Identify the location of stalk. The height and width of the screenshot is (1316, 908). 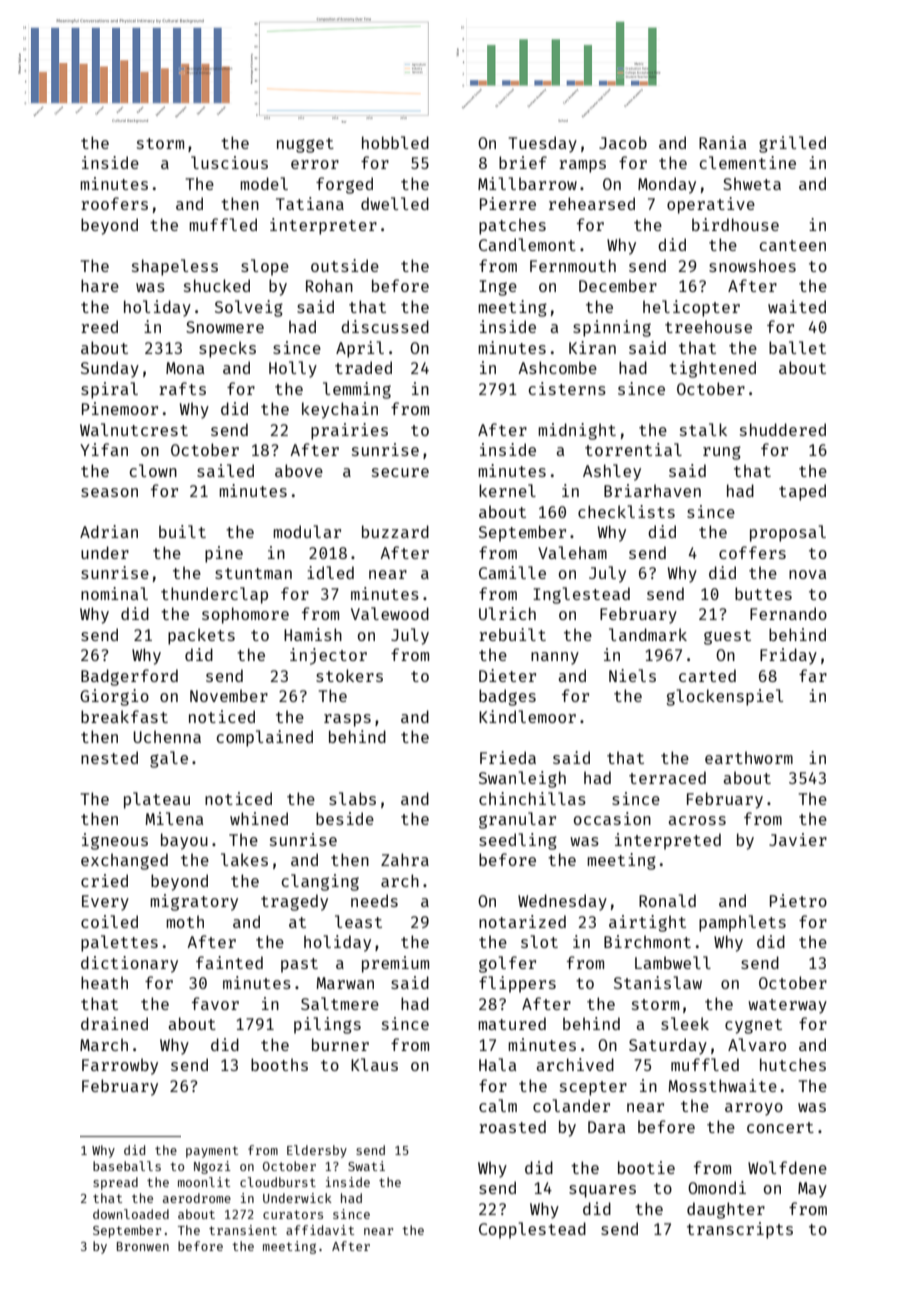
(703, 429).
